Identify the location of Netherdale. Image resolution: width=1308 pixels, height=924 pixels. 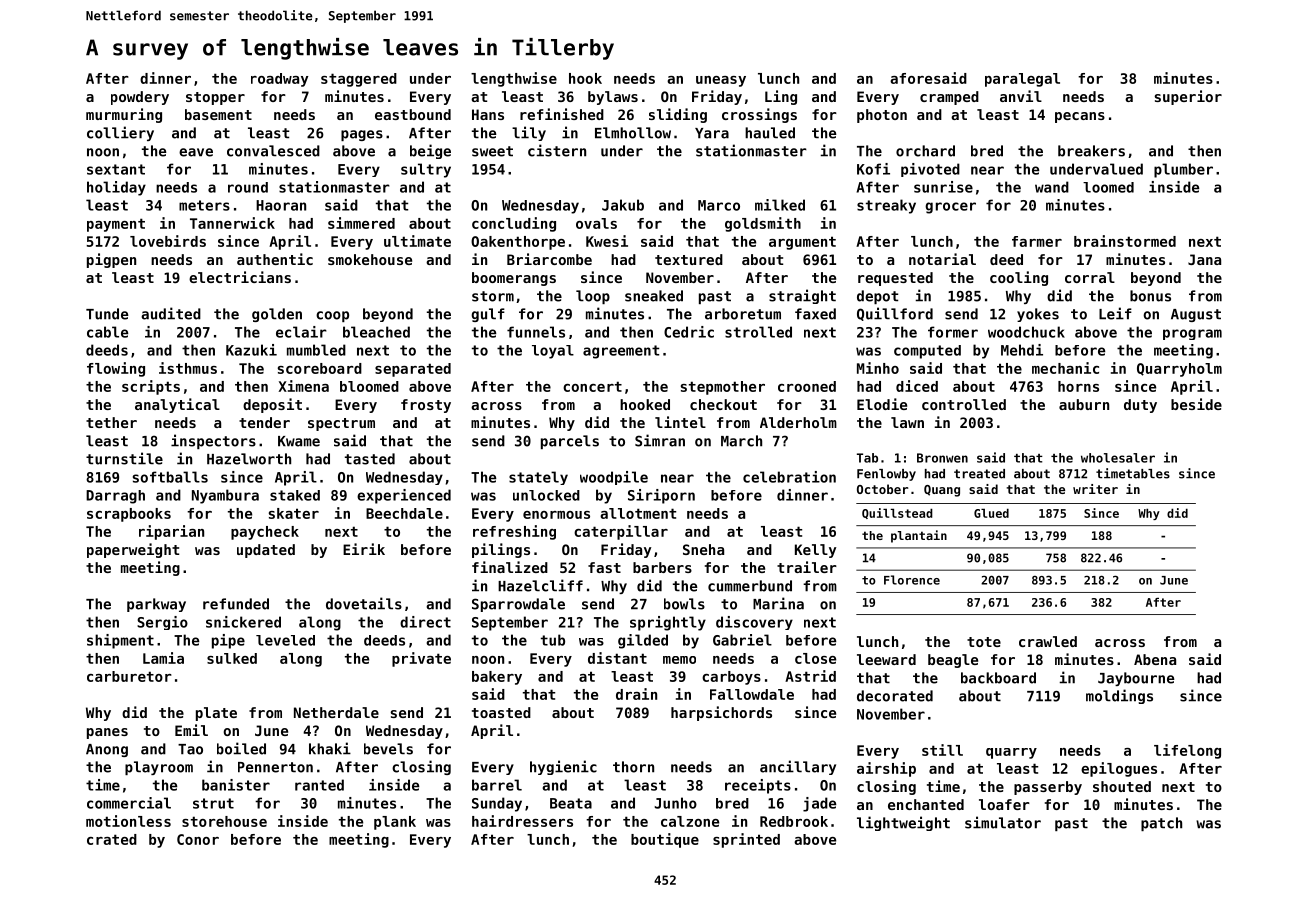
(336, 712).
